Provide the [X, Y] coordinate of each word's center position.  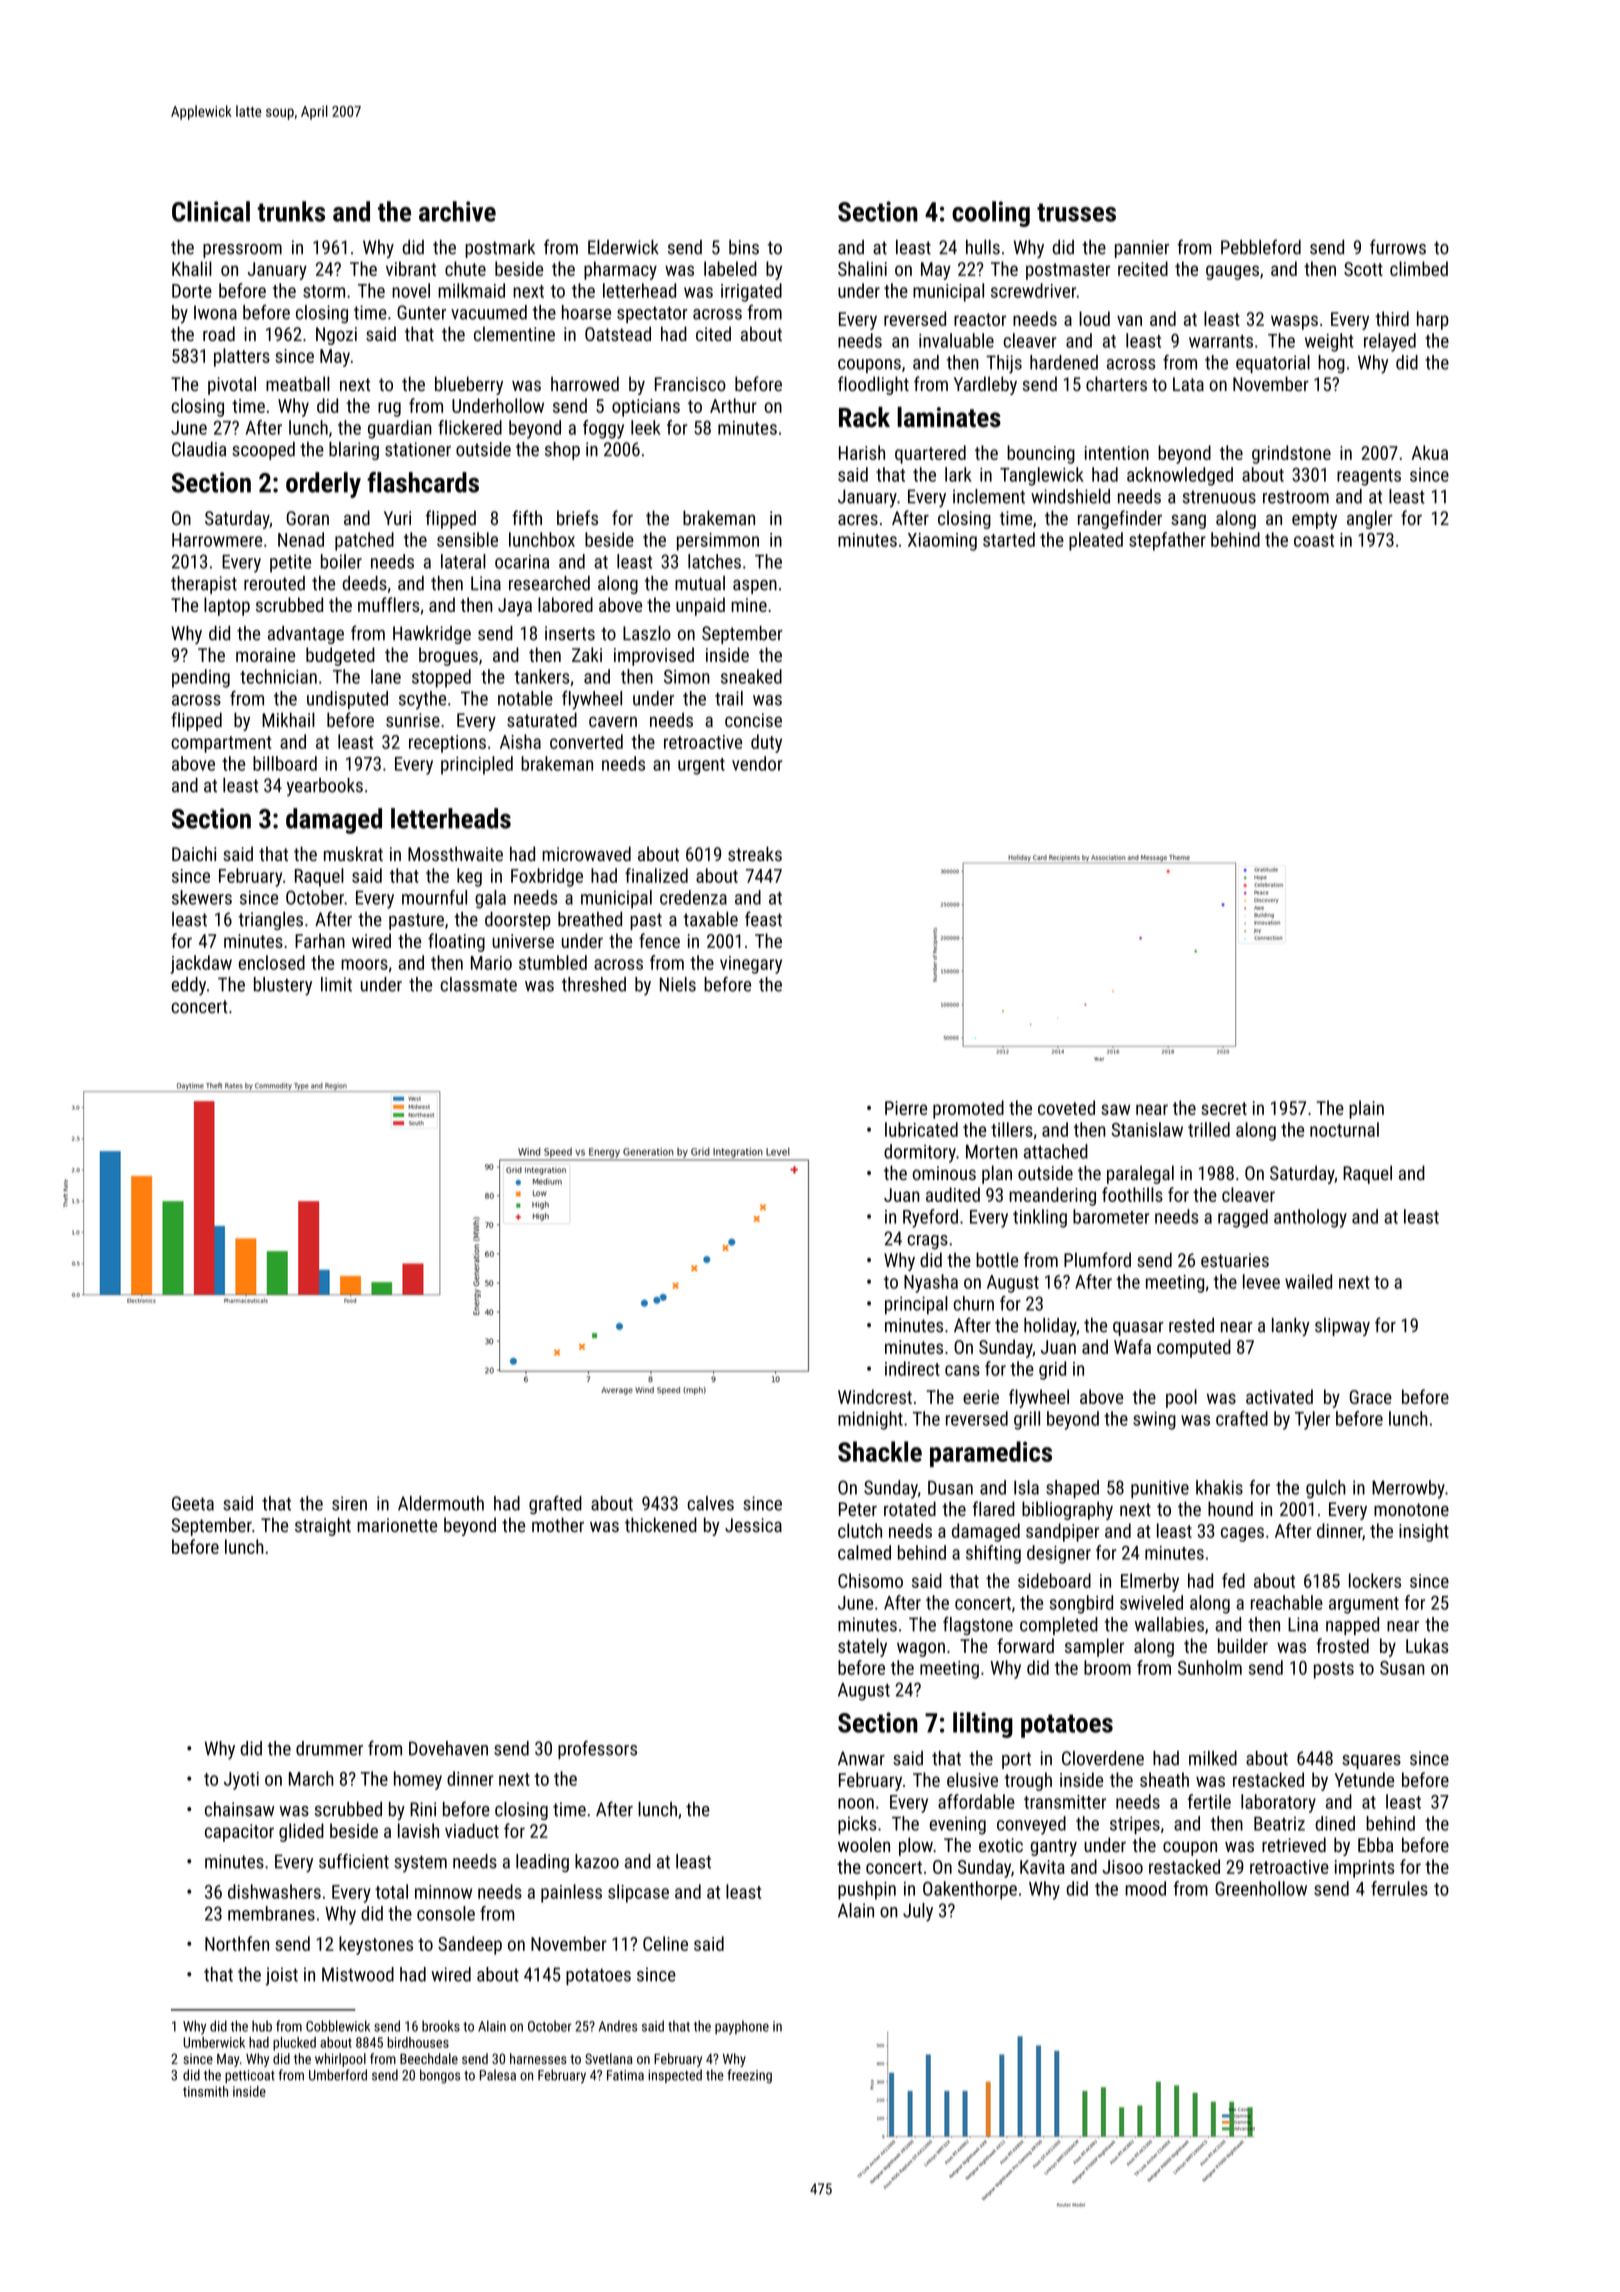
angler [1370, 519]
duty [766, 743]
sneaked [751, 676]
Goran [308, 518]
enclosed [272, 962]
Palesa [498, 2075]
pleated [1096, 541]
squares [1371, 1762]
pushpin [867, 1890]
